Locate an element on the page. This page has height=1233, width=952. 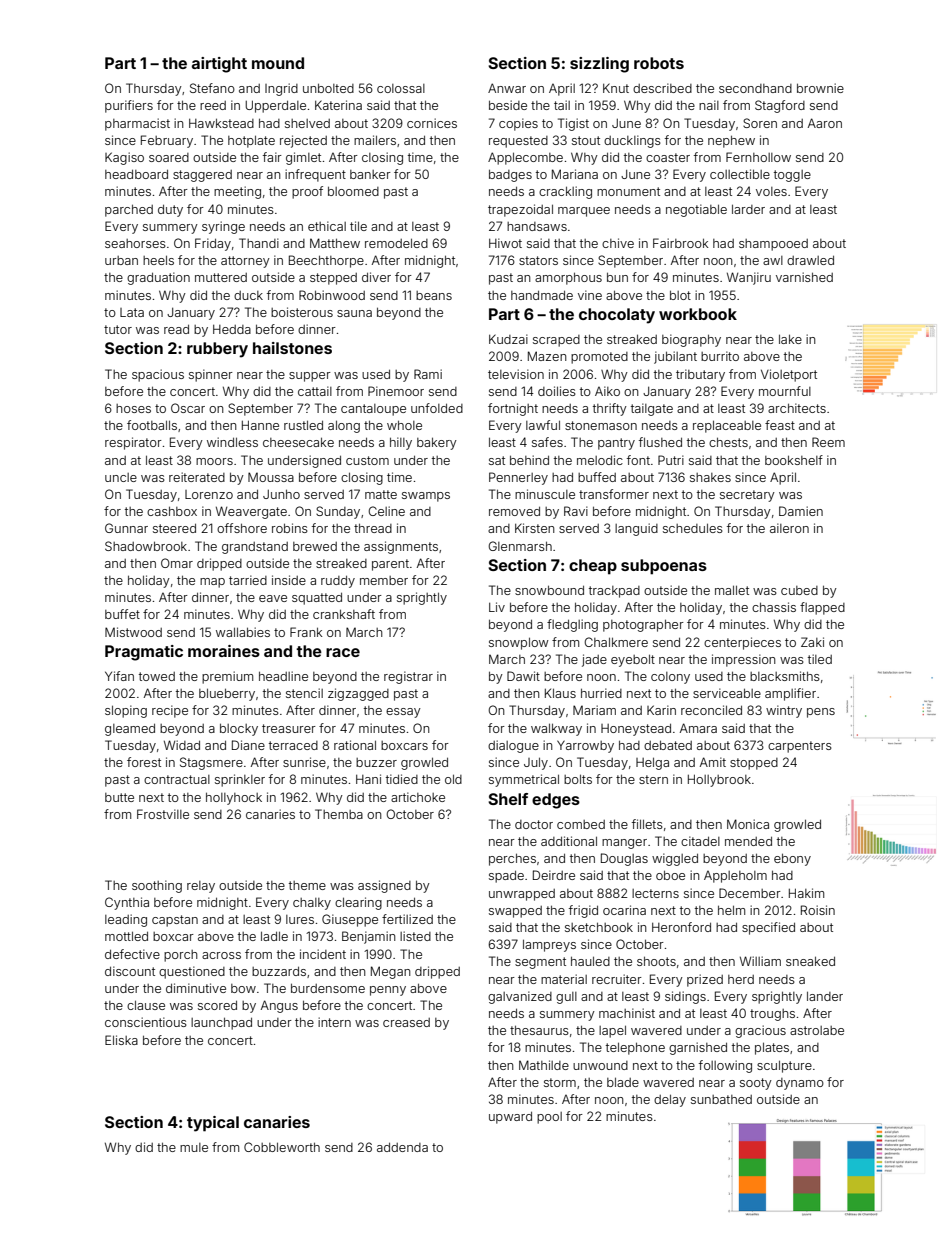
tarried is located at coordinates (248, 580).
